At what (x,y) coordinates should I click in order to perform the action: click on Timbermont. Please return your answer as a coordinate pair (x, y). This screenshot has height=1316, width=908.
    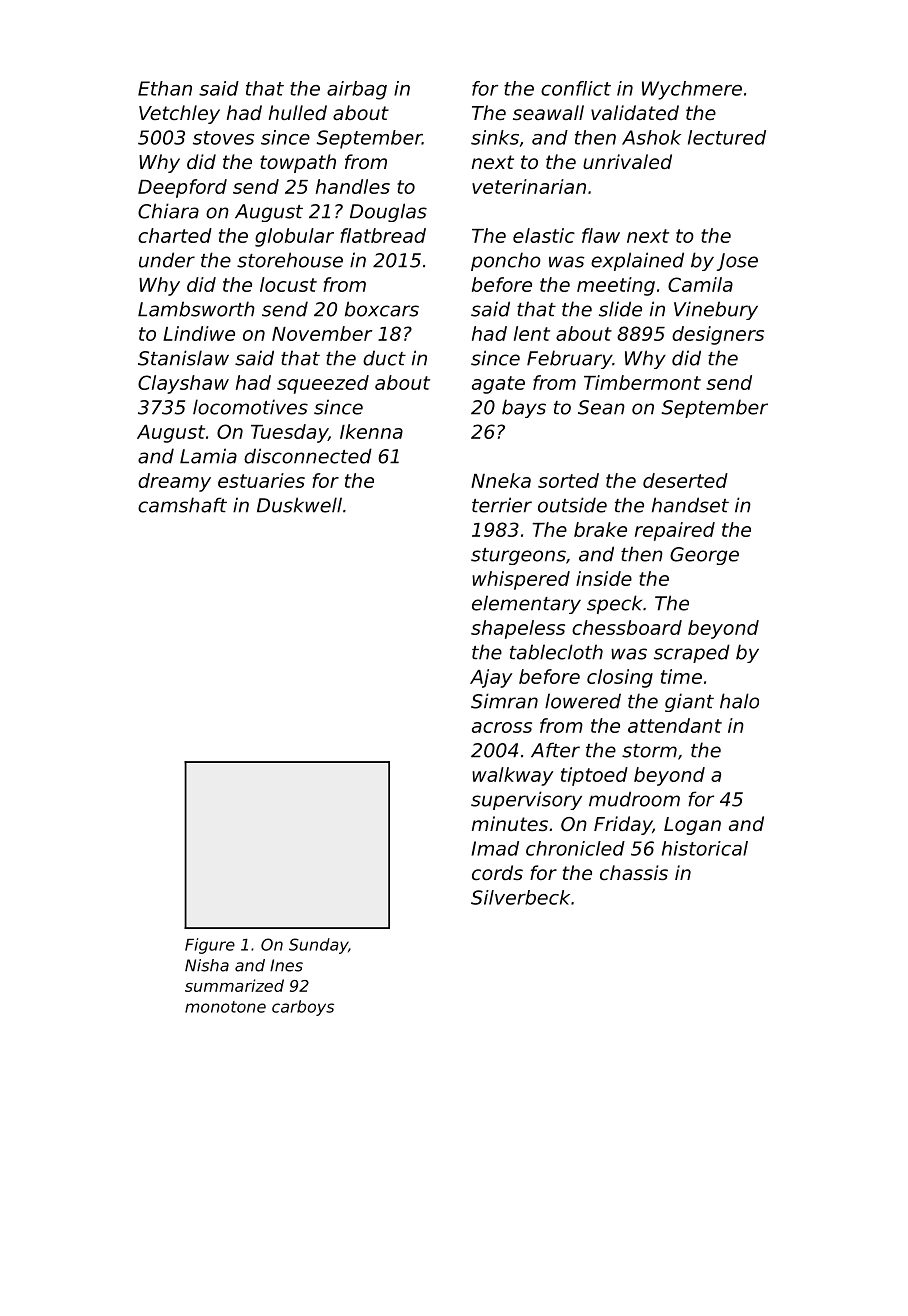
    Looking at the image, I should click on (642, 382).
